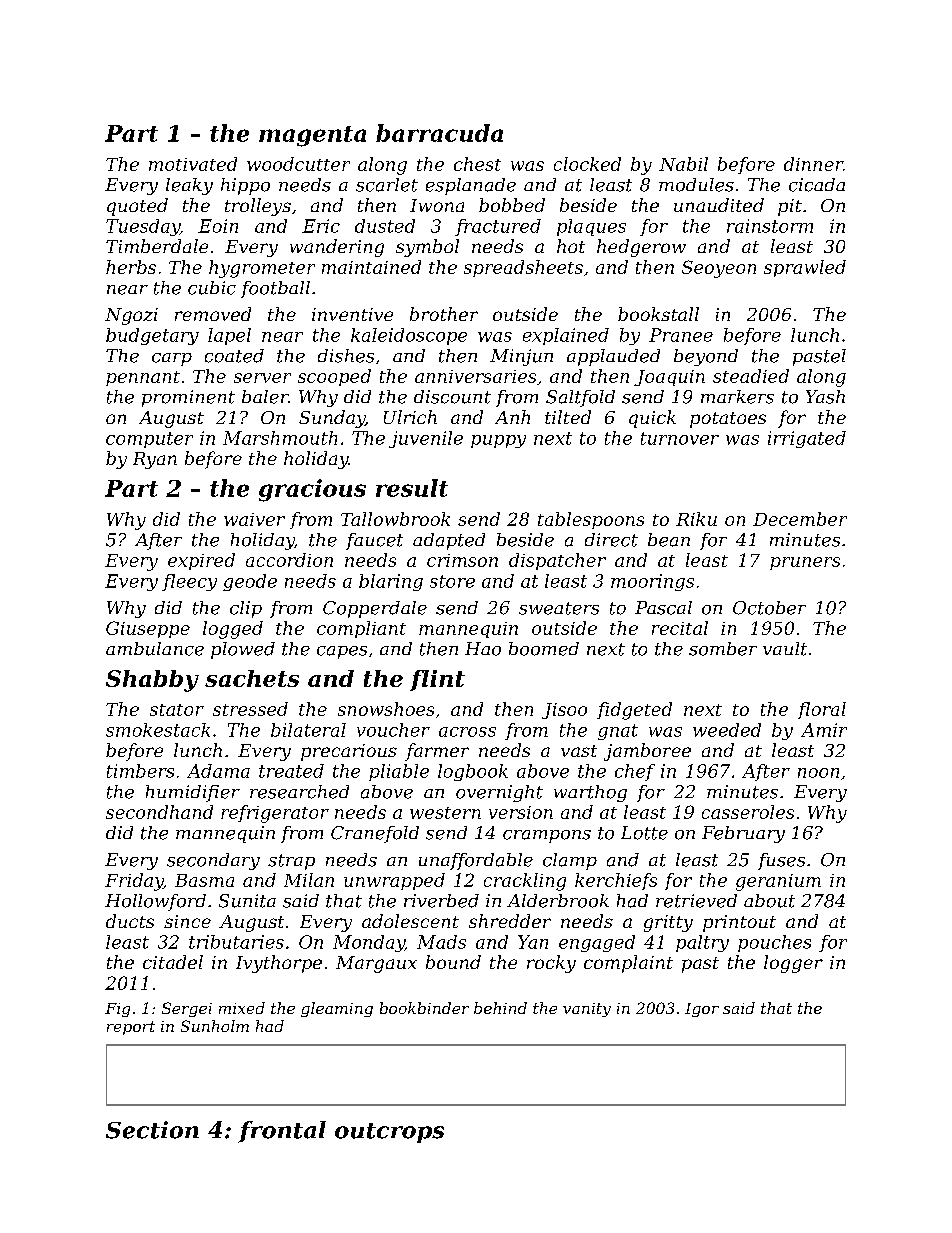  What do you see at coordinates (117, 1010) in the image?
I see `Fig` at bounding box center [117, 1010].
